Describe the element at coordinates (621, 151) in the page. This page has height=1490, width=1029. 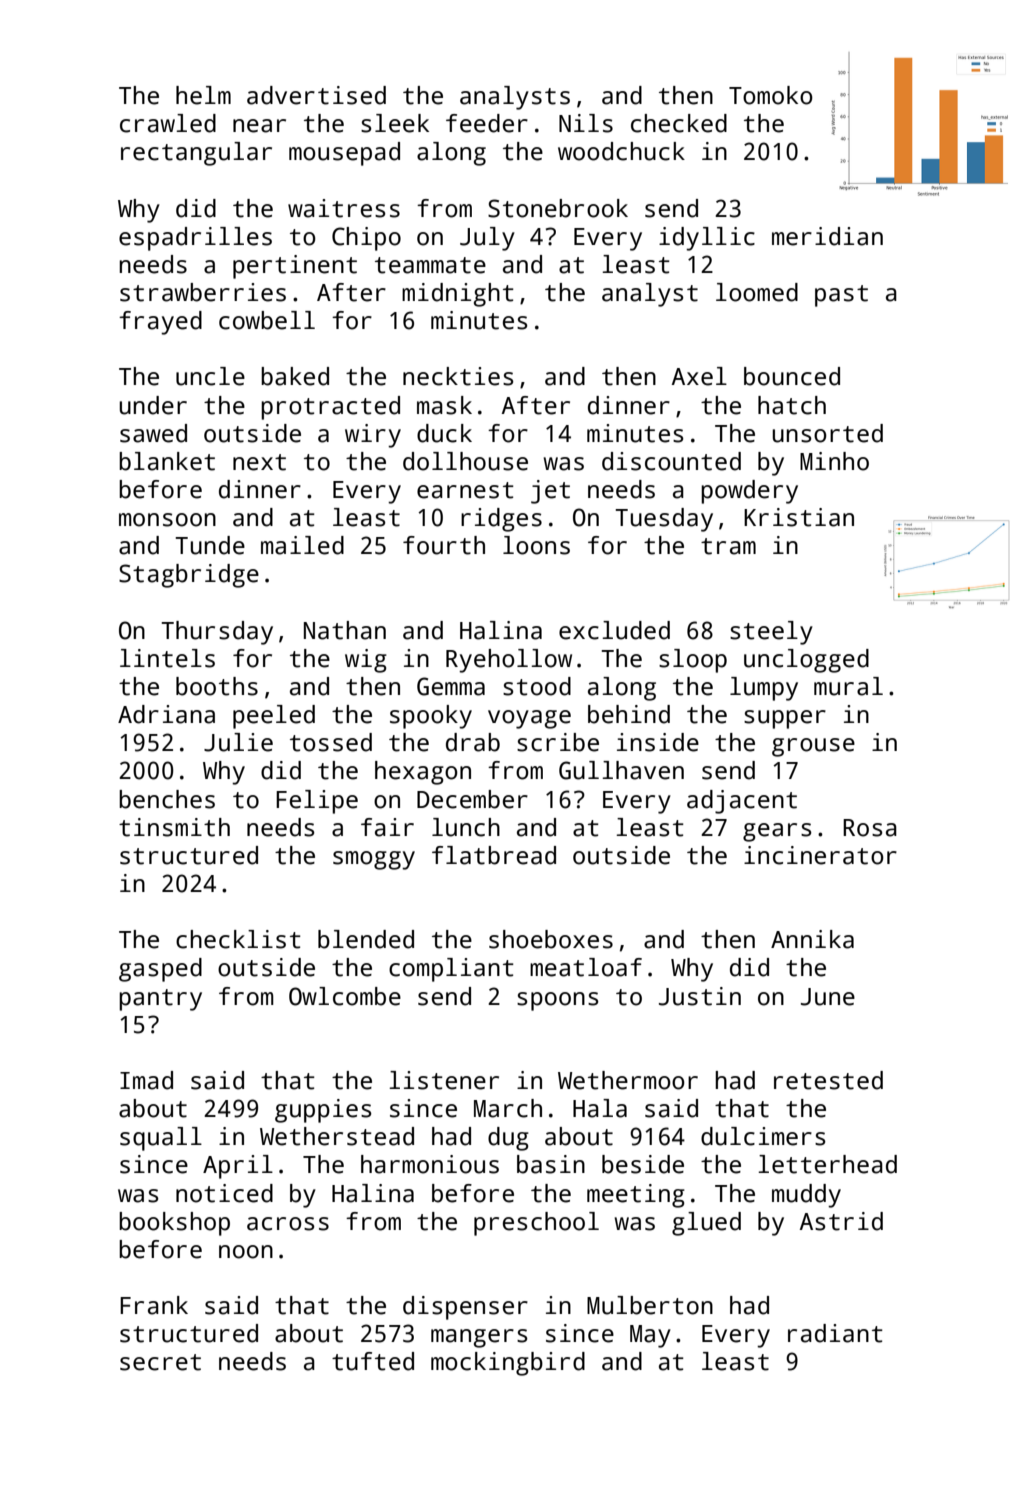
I see `woodchuck` at that location.
